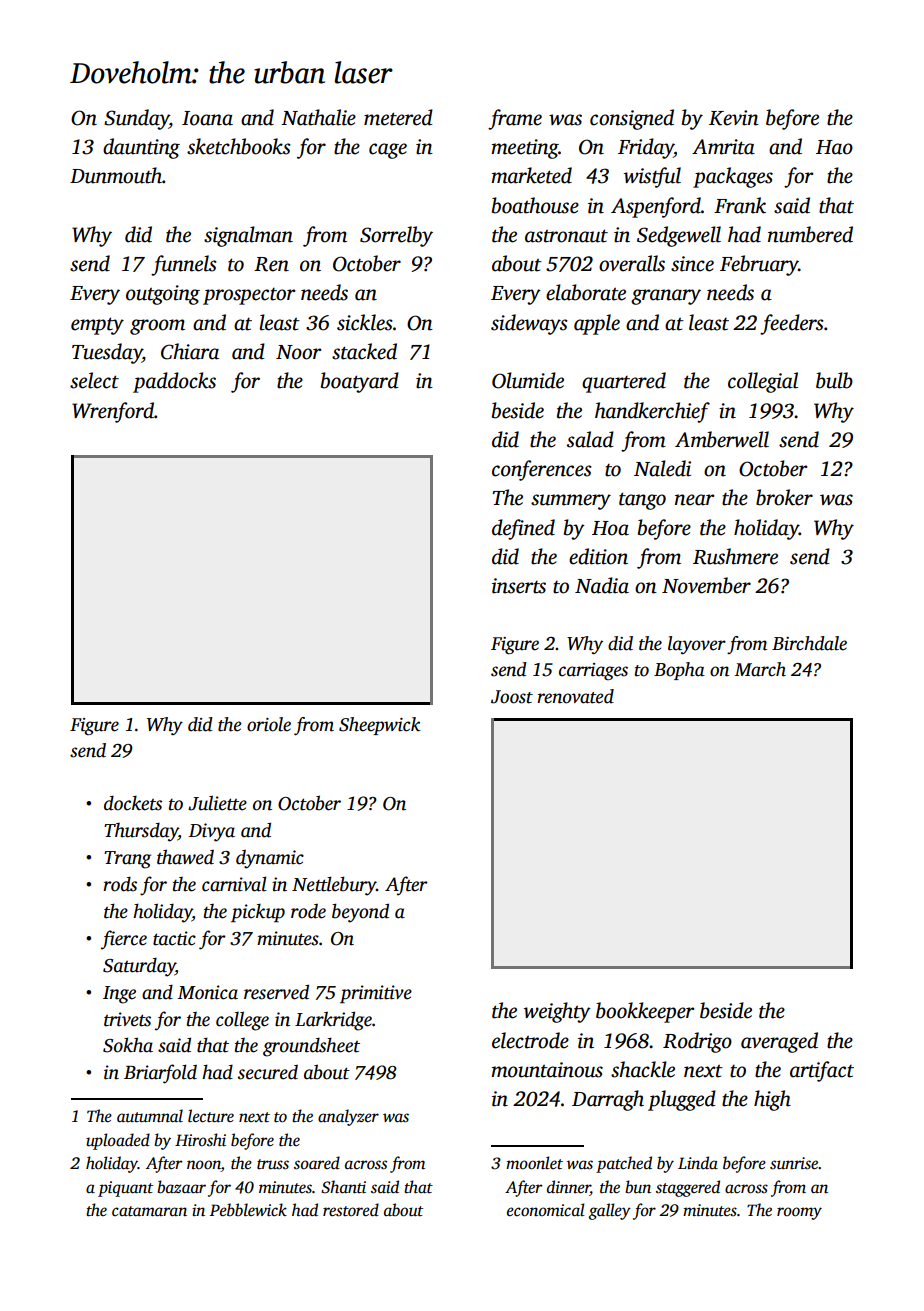  I want to click on bookkeeper, so click(645, 1012).
